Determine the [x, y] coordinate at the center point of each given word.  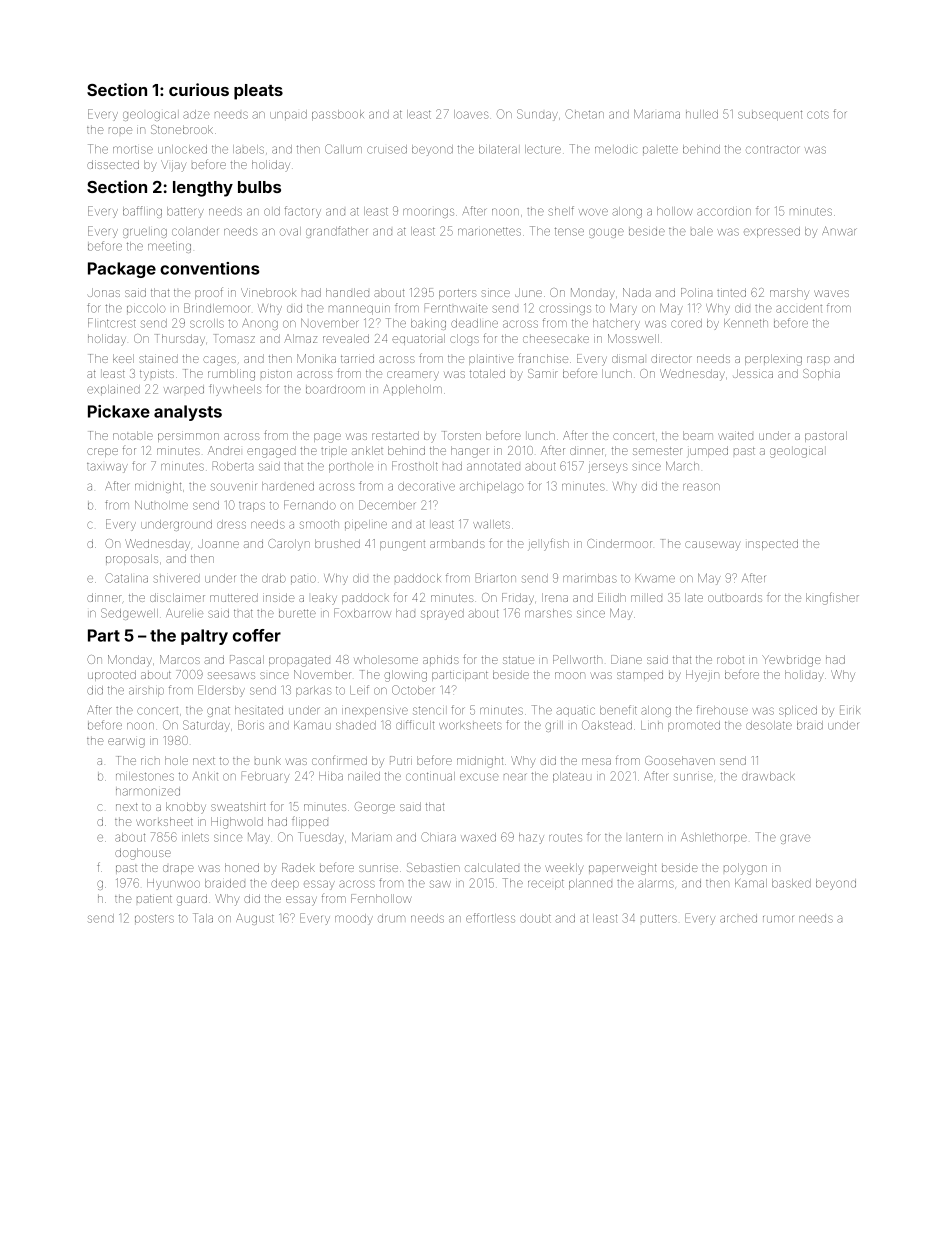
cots [818, 114]
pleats [258, 92]
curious [199, 89]
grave [795, 839]
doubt [535, 918]
